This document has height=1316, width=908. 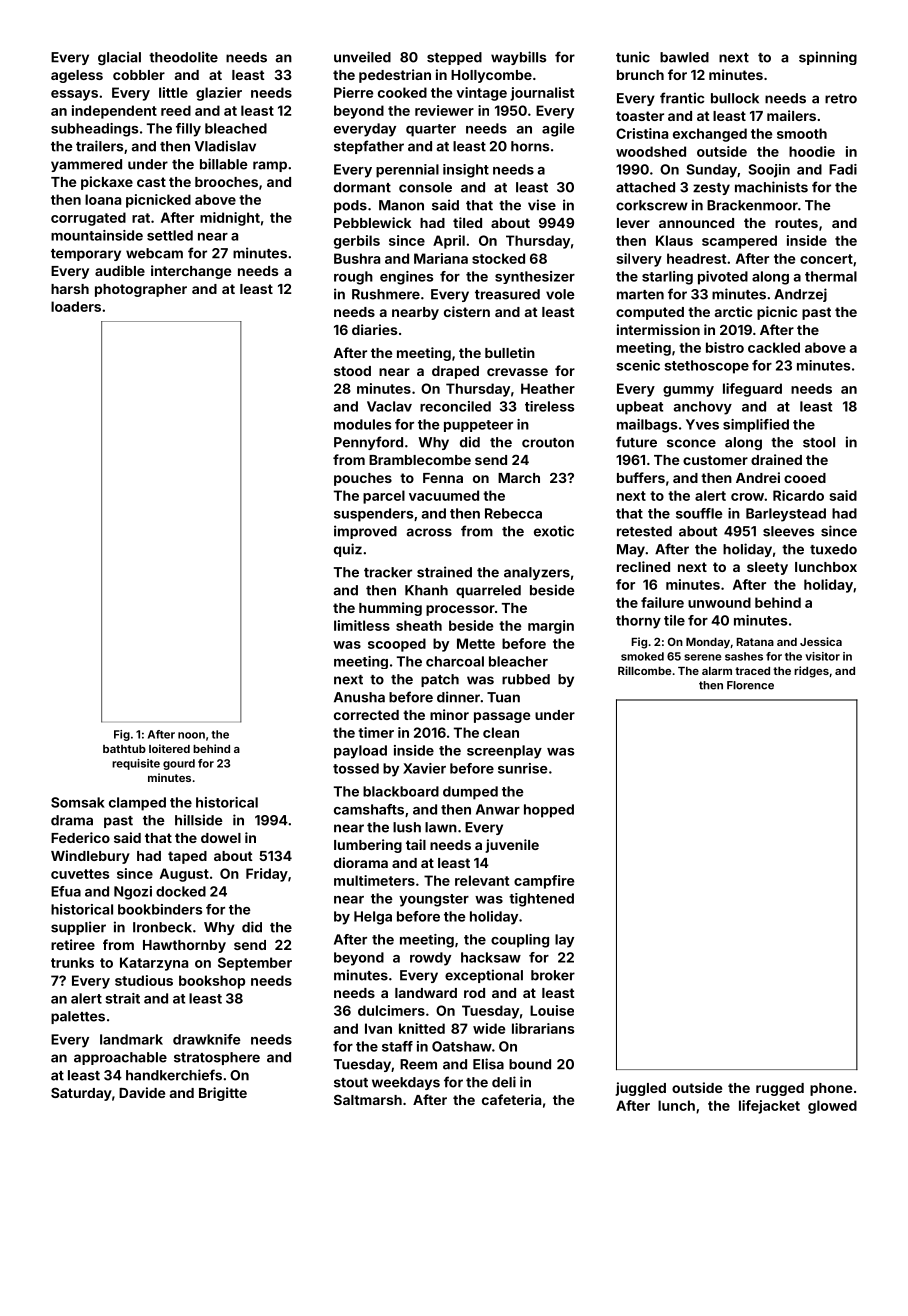 I want to click on sleeves, so click(x=788, y=531).
